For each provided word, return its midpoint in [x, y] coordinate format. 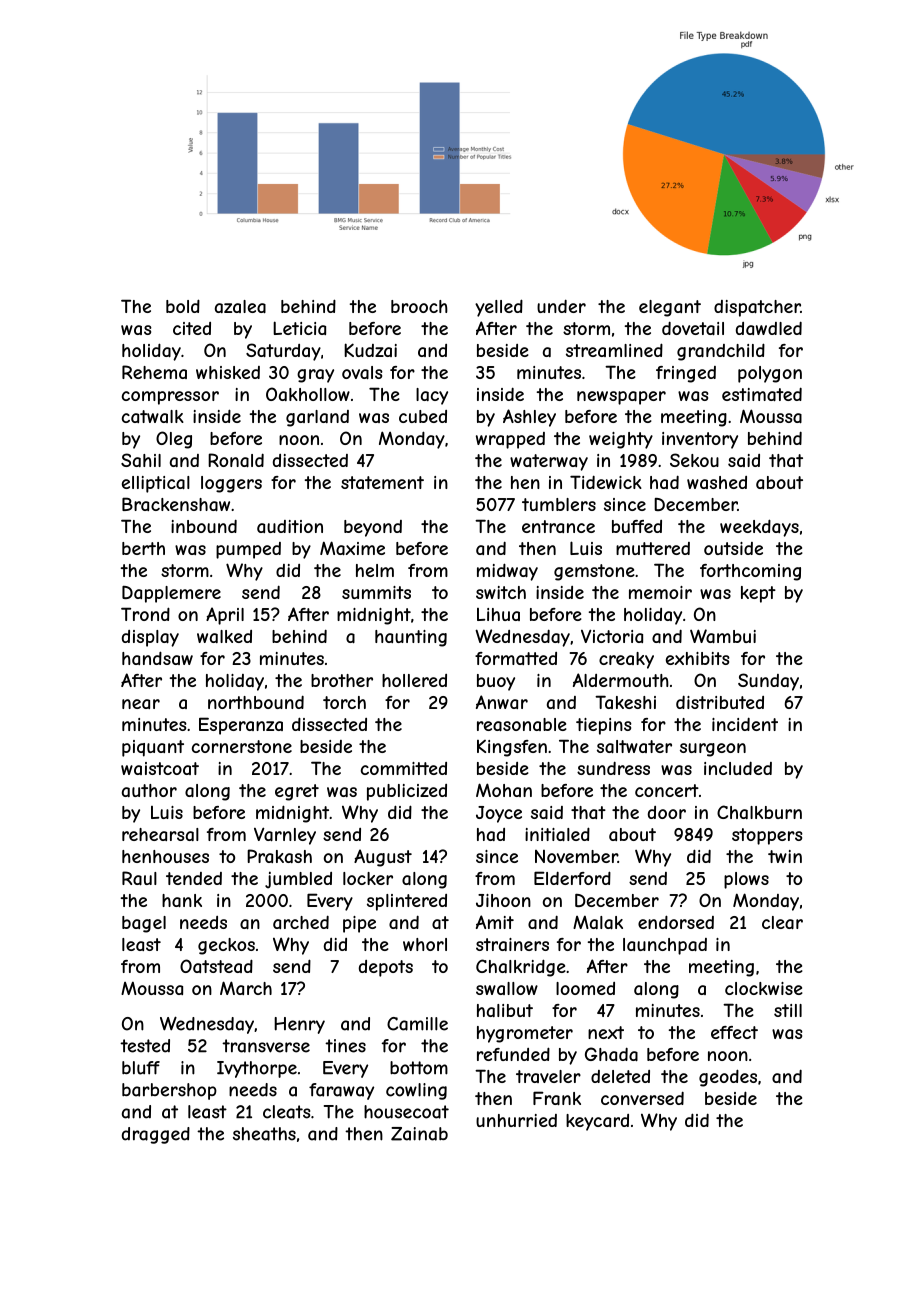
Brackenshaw [176, 504]
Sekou [694, 460]
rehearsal [160, 834]
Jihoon [503, 900]
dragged [156, 1135]
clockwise [764, 988]
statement [382, 482]
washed [717, 482]
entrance [558, 526]
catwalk [153, 416]
